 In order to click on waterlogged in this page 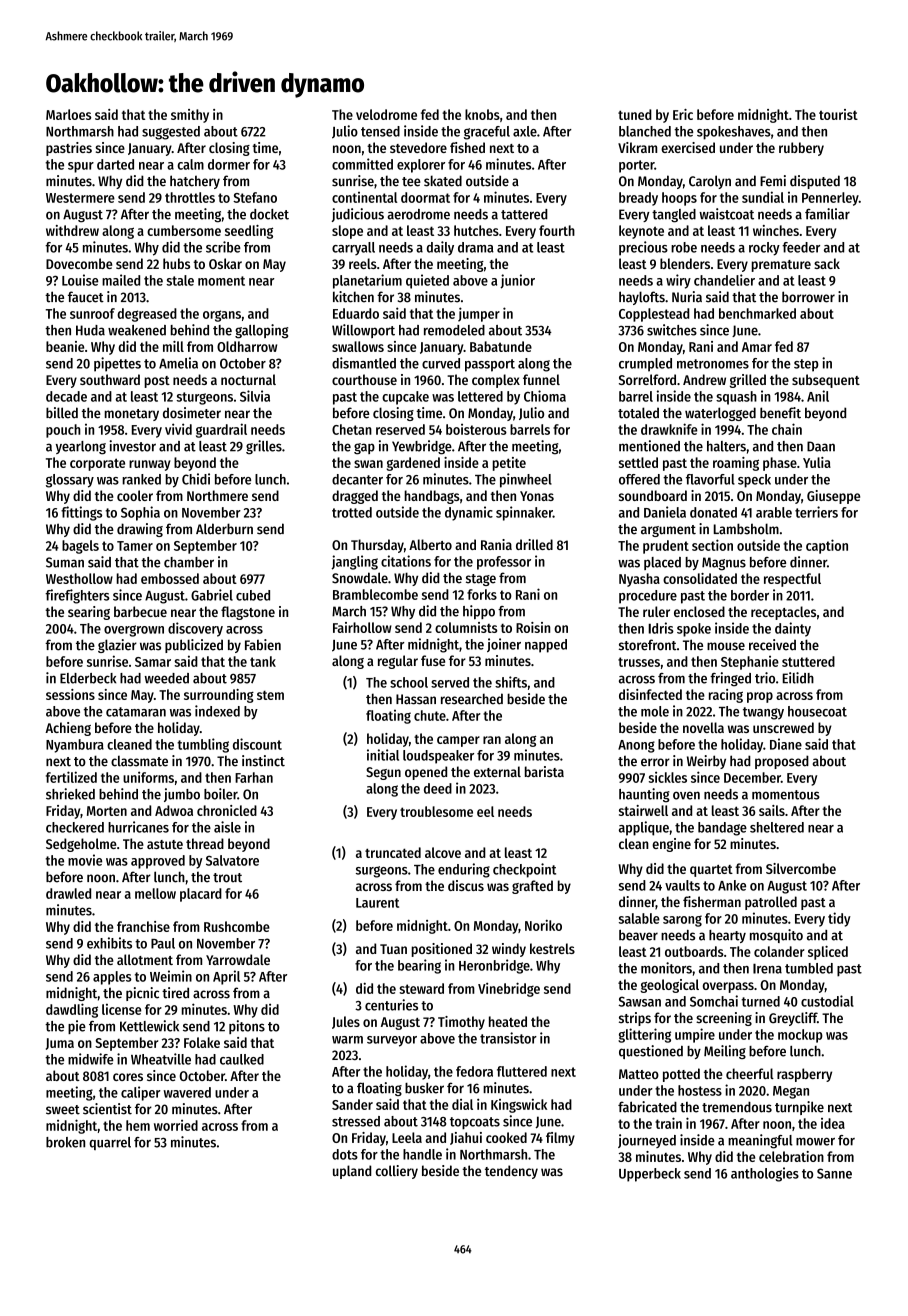, I will do `click(720, 414)`.
